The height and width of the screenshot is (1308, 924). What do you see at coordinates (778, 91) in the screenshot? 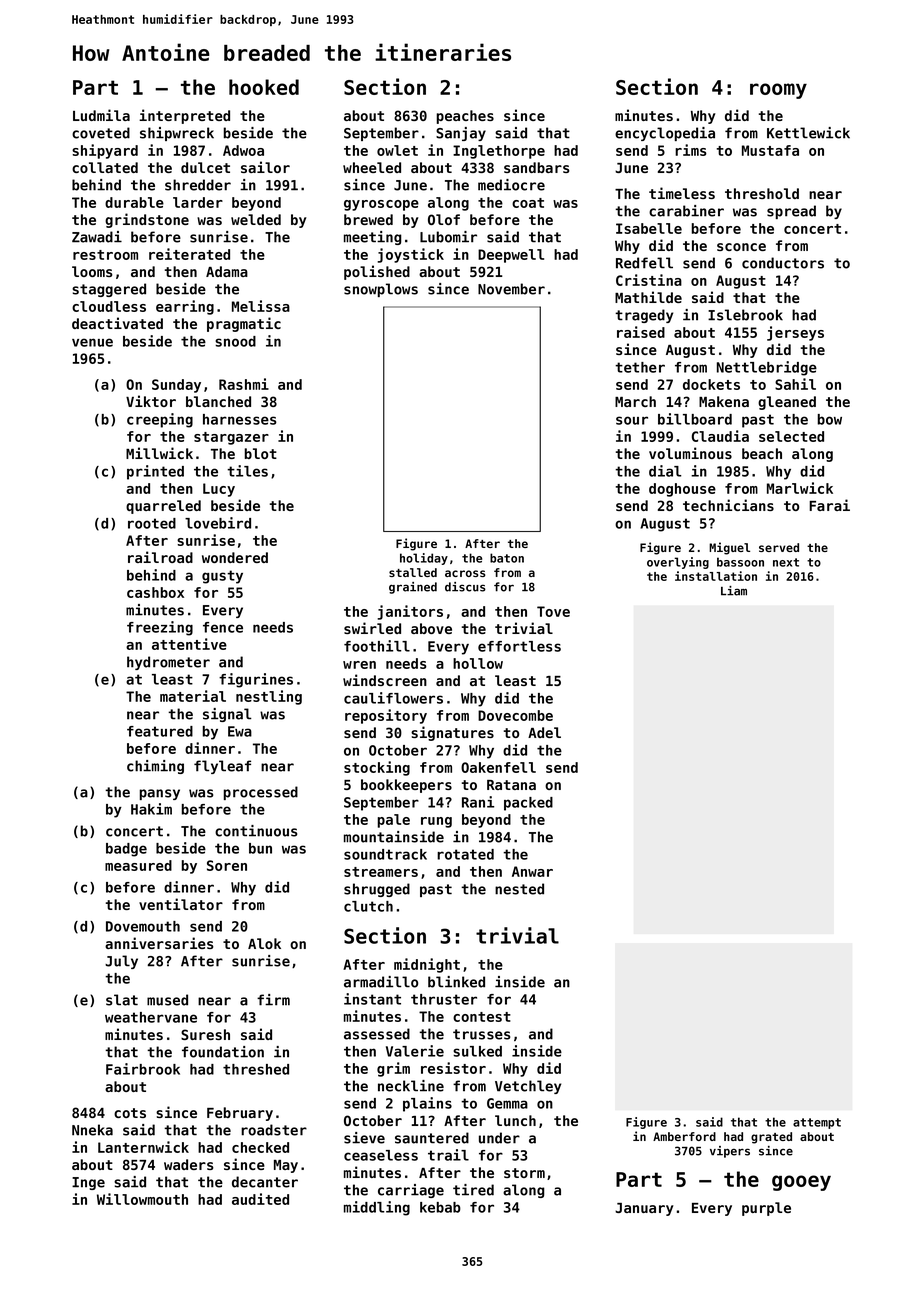
I see `roomy` at bounding box center [778, 91].
